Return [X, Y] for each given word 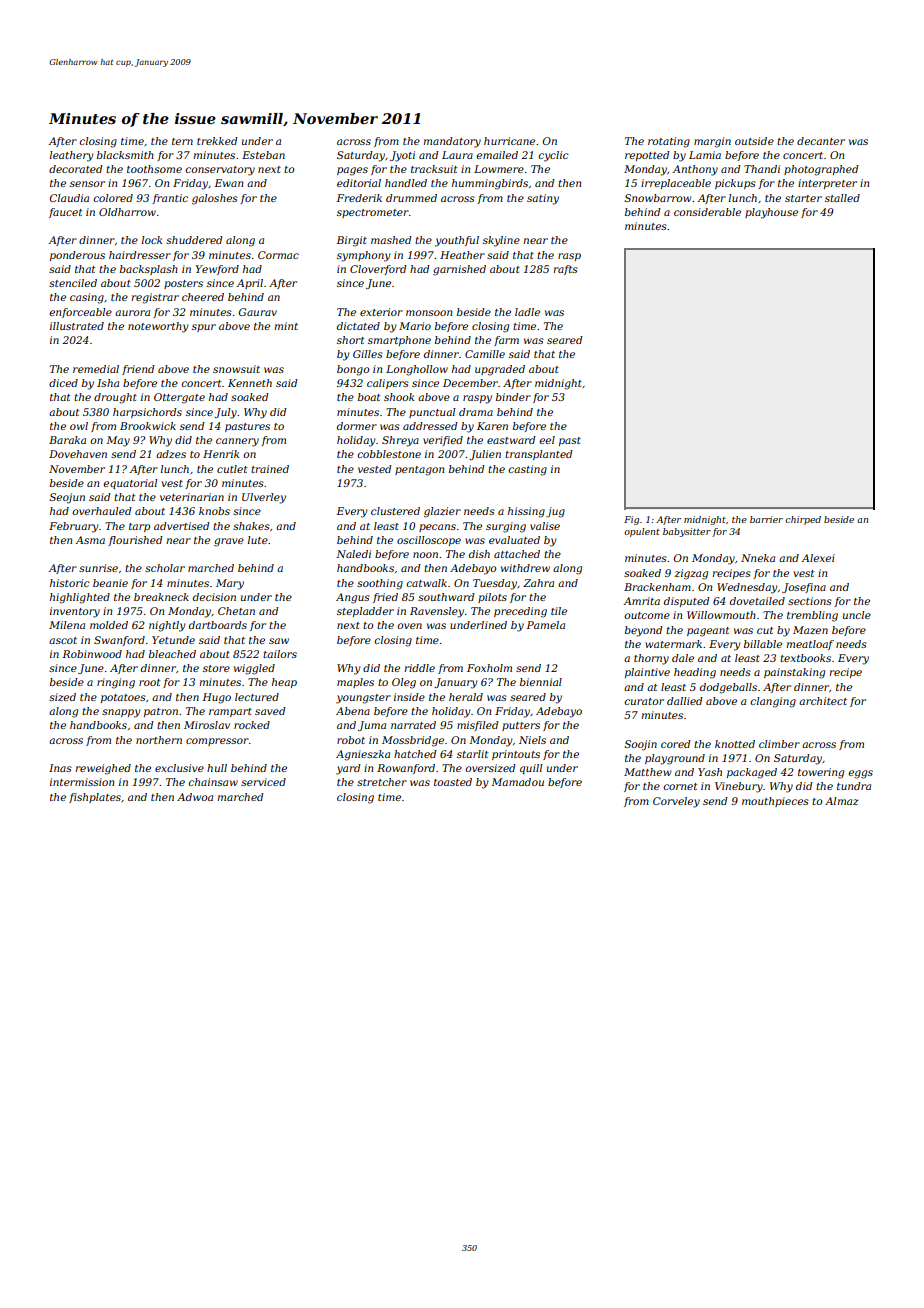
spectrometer [373, 213]
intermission [82, 782]
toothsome [154, 169]
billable [763, 644]
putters [521, 726]
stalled [842, 198]
